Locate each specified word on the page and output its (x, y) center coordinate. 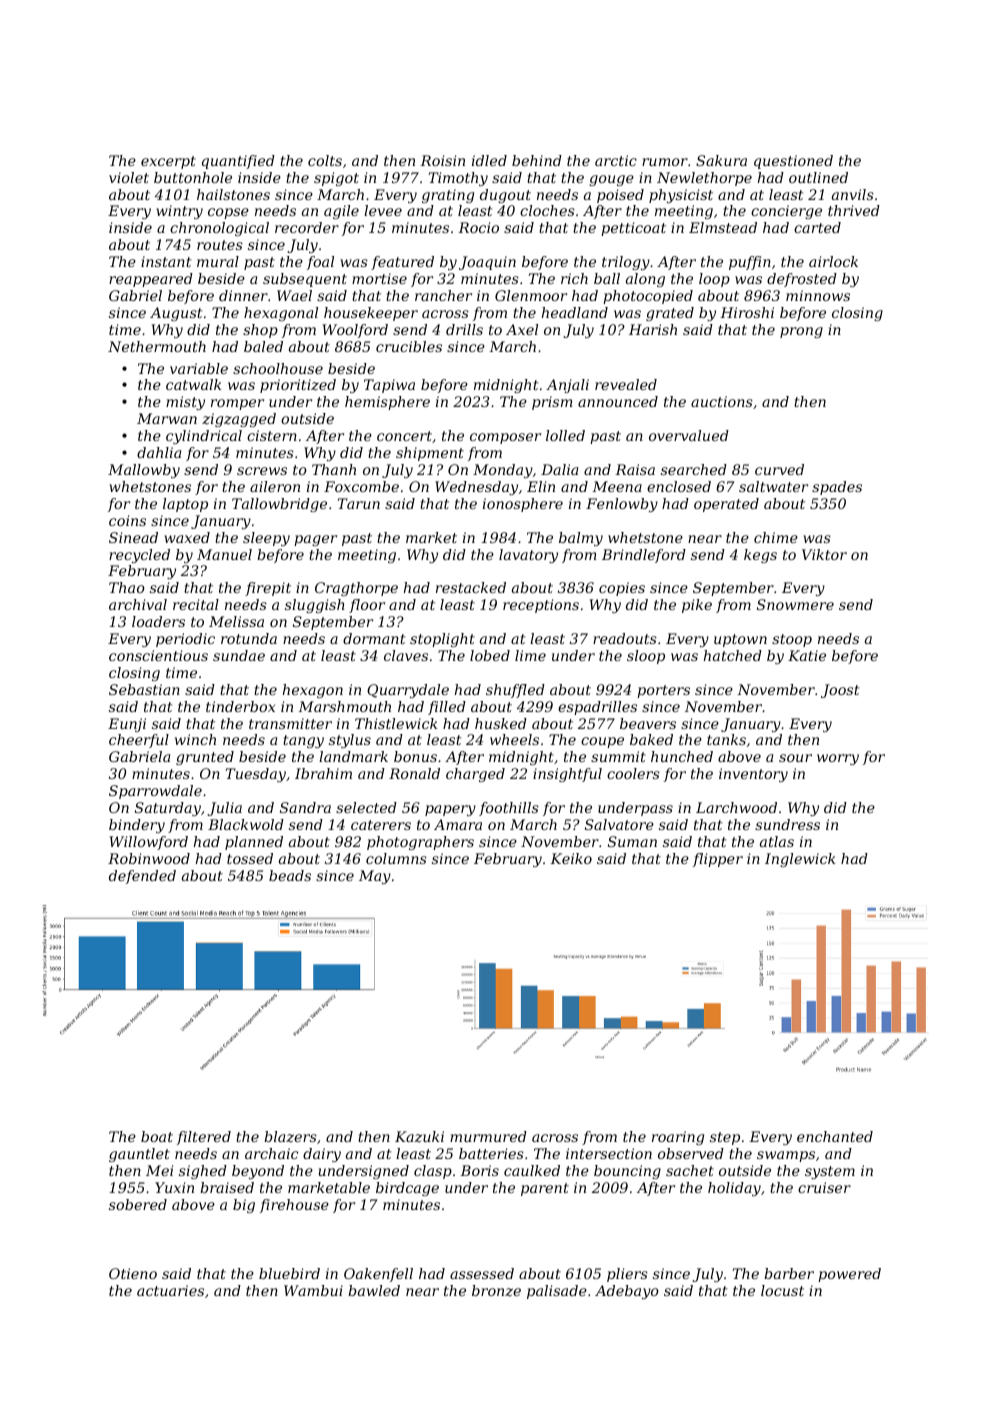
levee (383, 210)
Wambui (313, 1290)
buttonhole (193, 177)
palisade (557, 1292)
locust (782, 1290)
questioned (793, 162)
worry (838, 759)
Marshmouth (344, 706)
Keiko (571, 858)
